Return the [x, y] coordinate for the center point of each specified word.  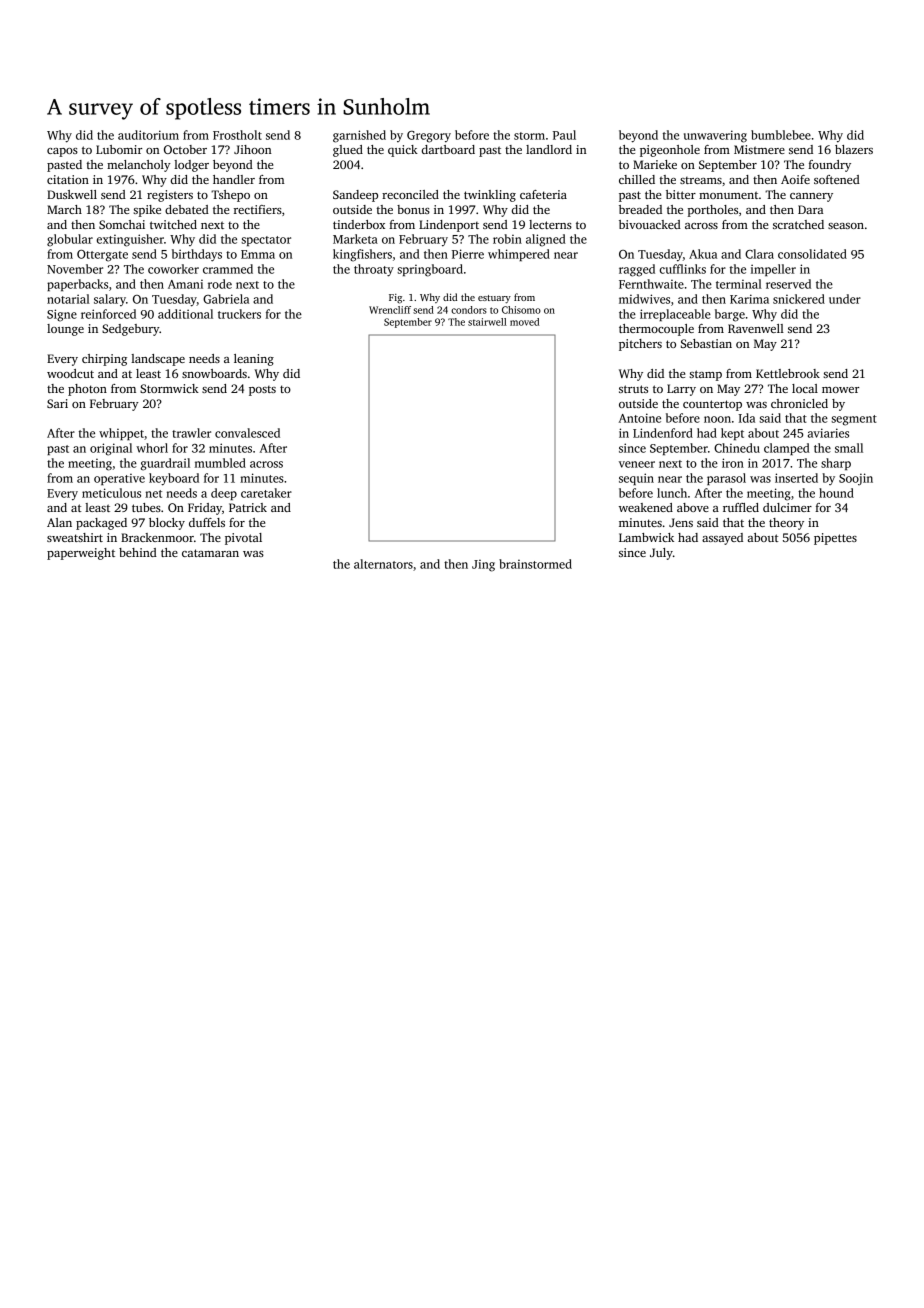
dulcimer [787, 507]
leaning [254, 360]
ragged [637, 270]
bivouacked [650, 224]
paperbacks [77, 285]
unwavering [715, 136]
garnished [359, 136]
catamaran [210, 553]
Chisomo [521, 310]
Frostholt [237, 135]
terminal [739, 284]
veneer [637, 464]
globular [70, 240]
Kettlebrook [788, 373]
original [111, 449]
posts [262, 391]
